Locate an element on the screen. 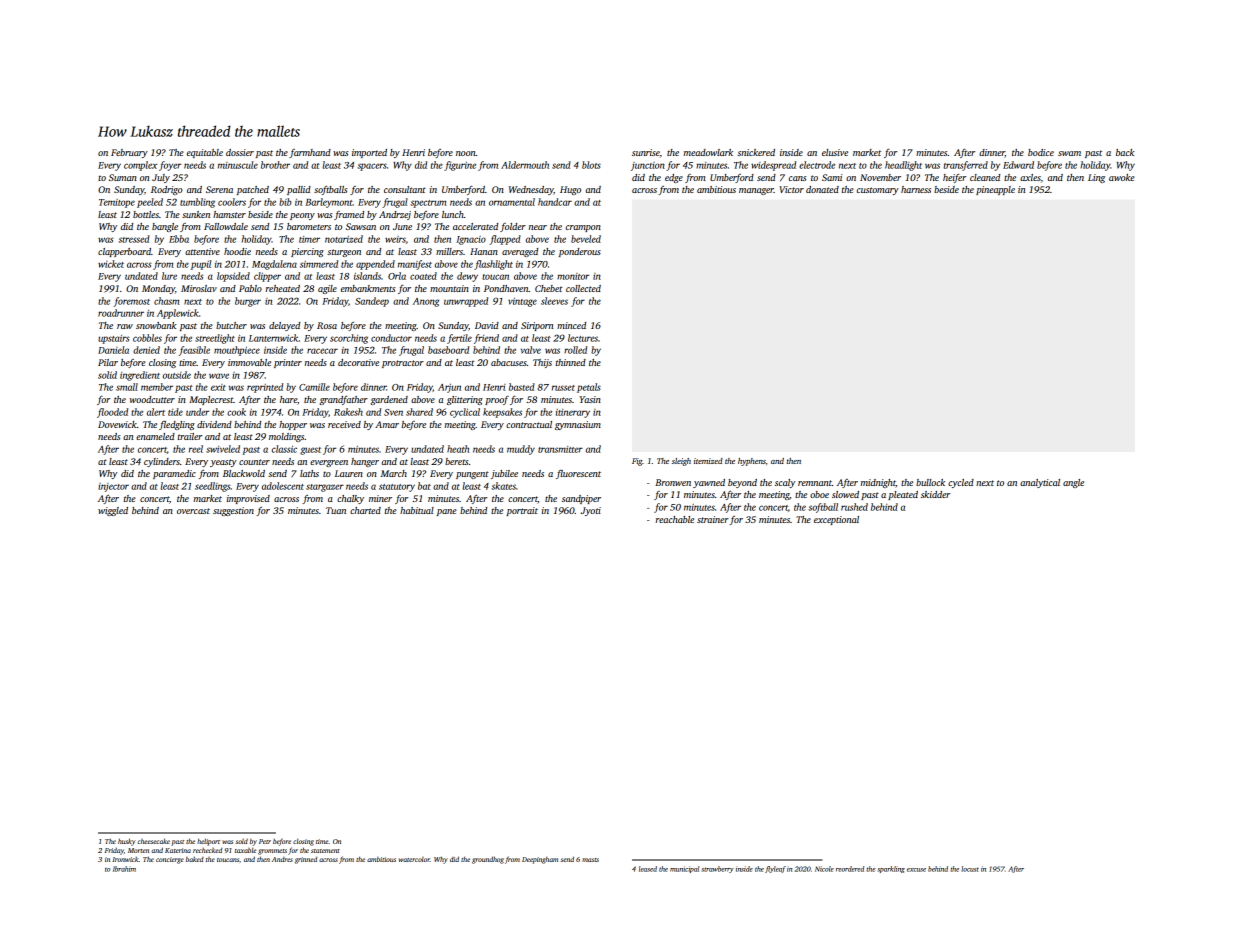  strawberry is located at coordinates (718, 869).
